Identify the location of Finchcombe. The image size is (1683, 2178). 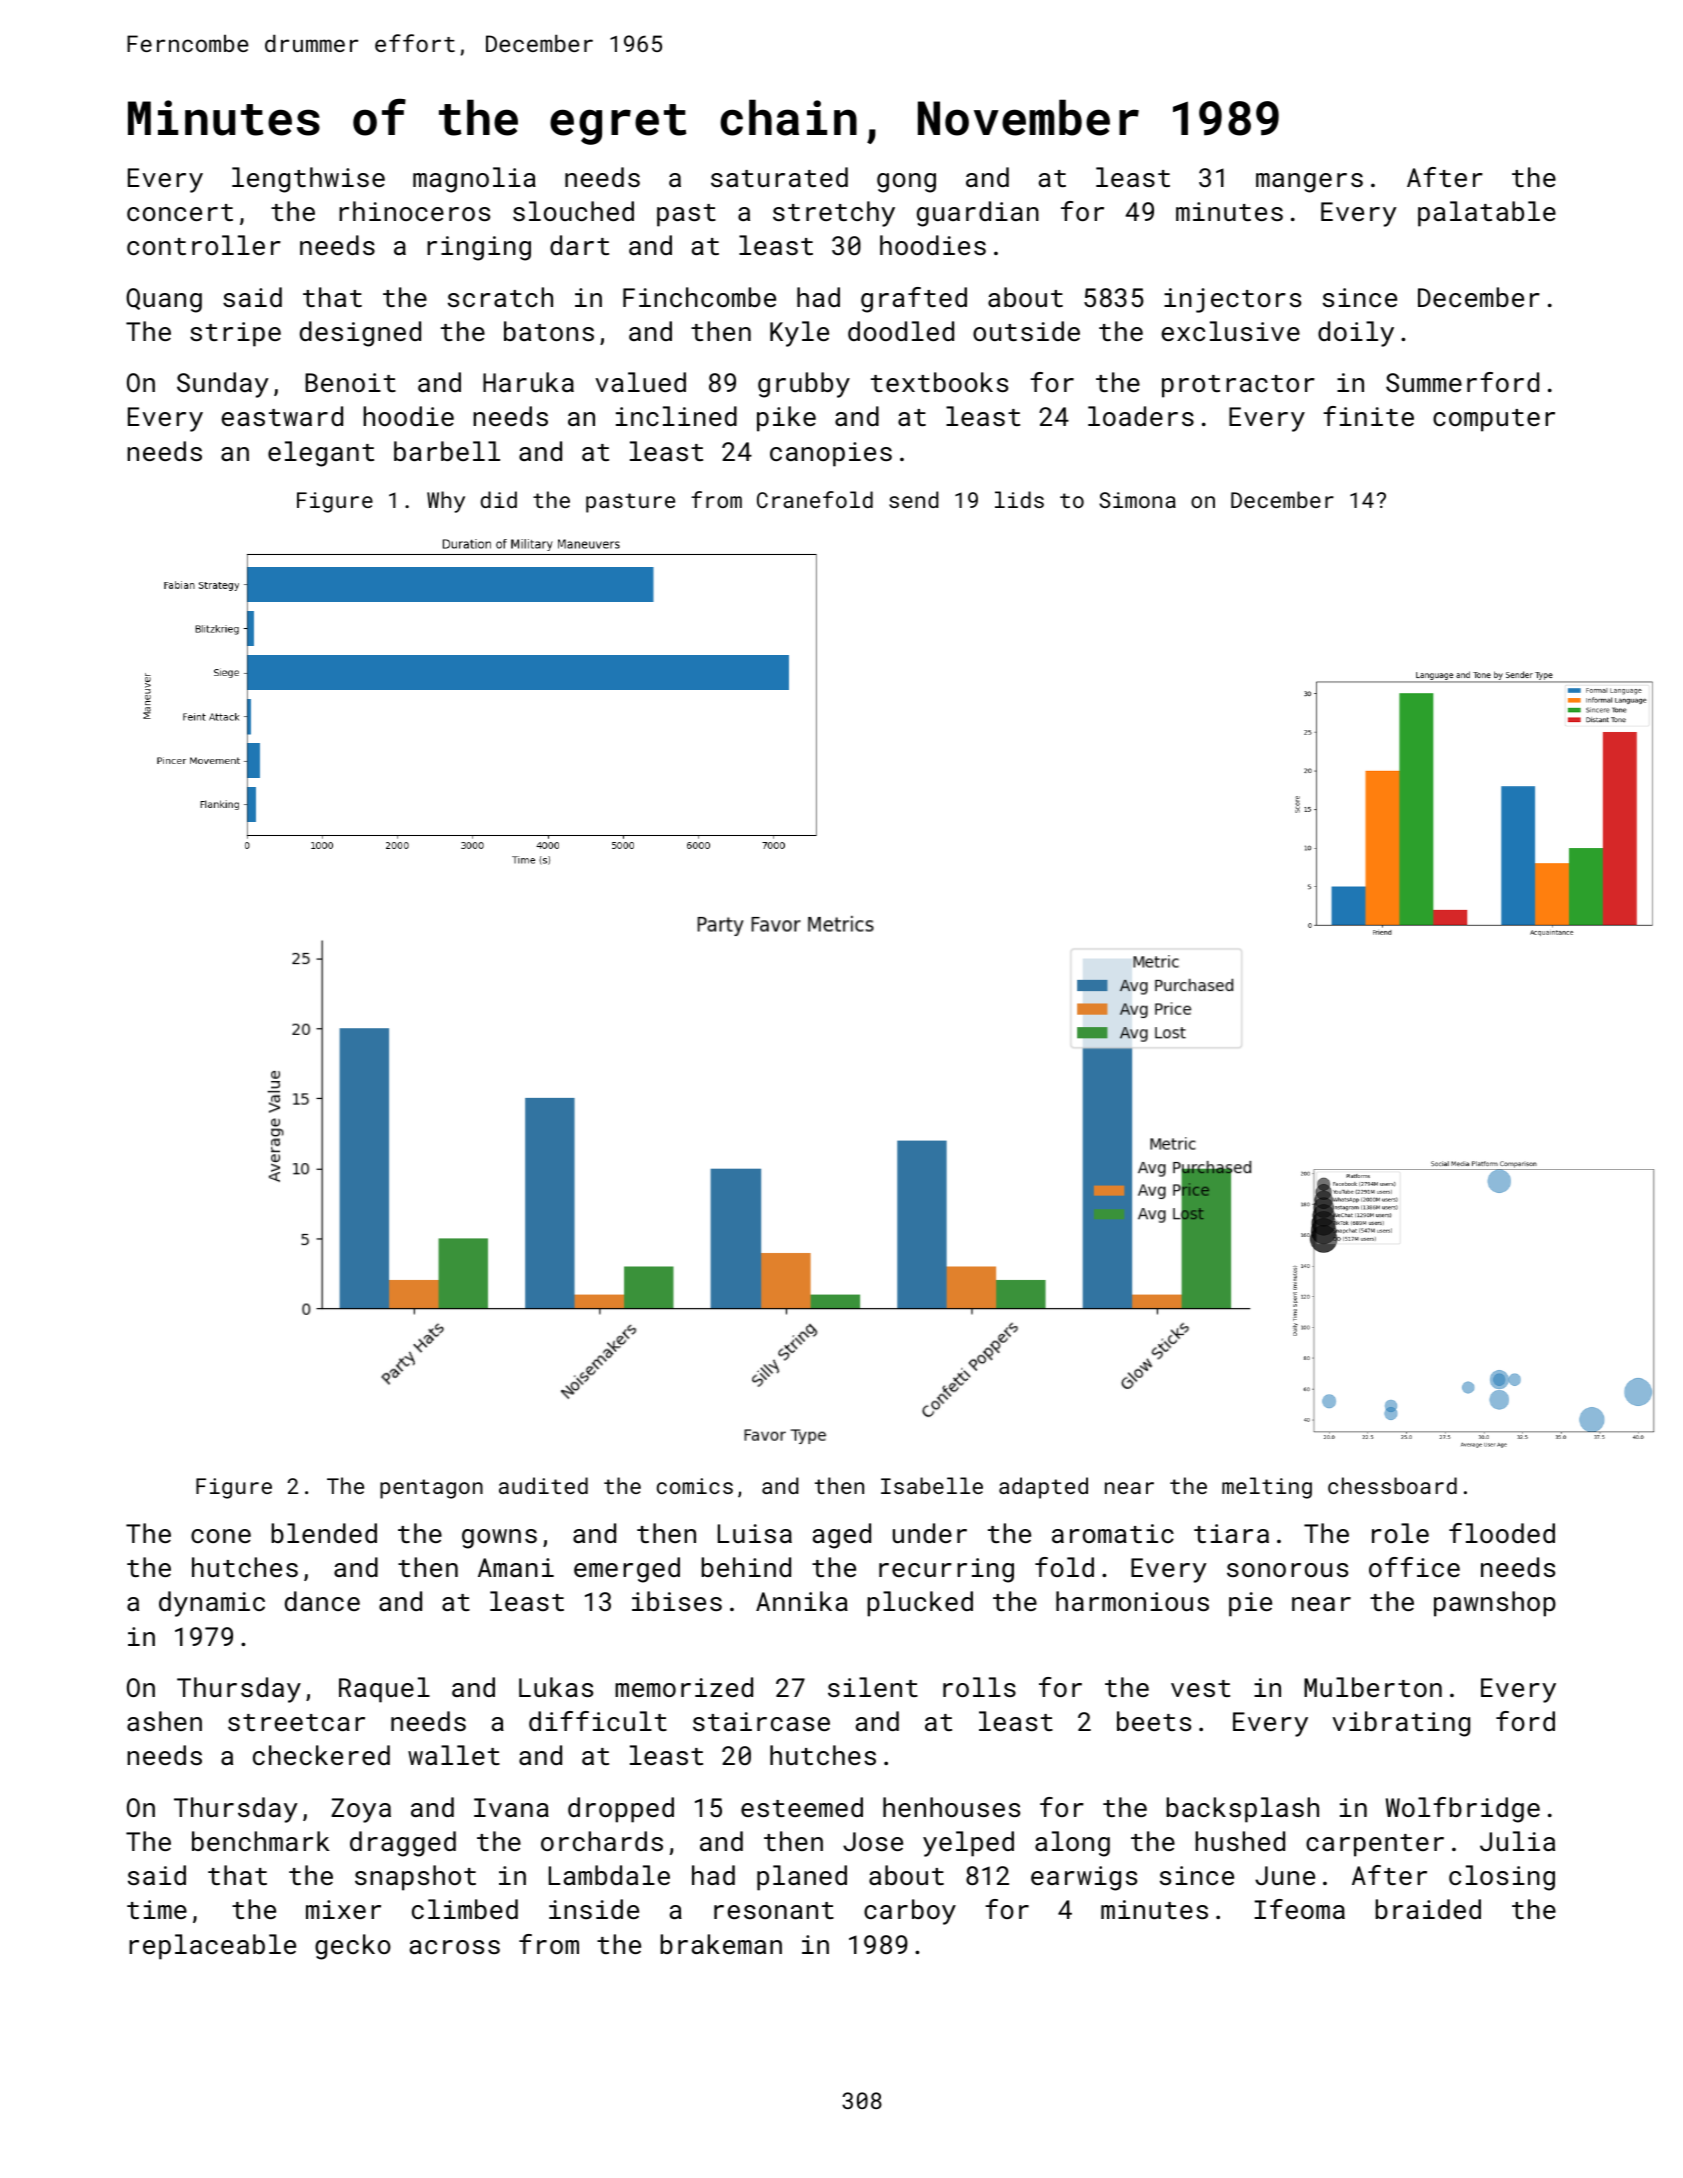
(699, 297).
